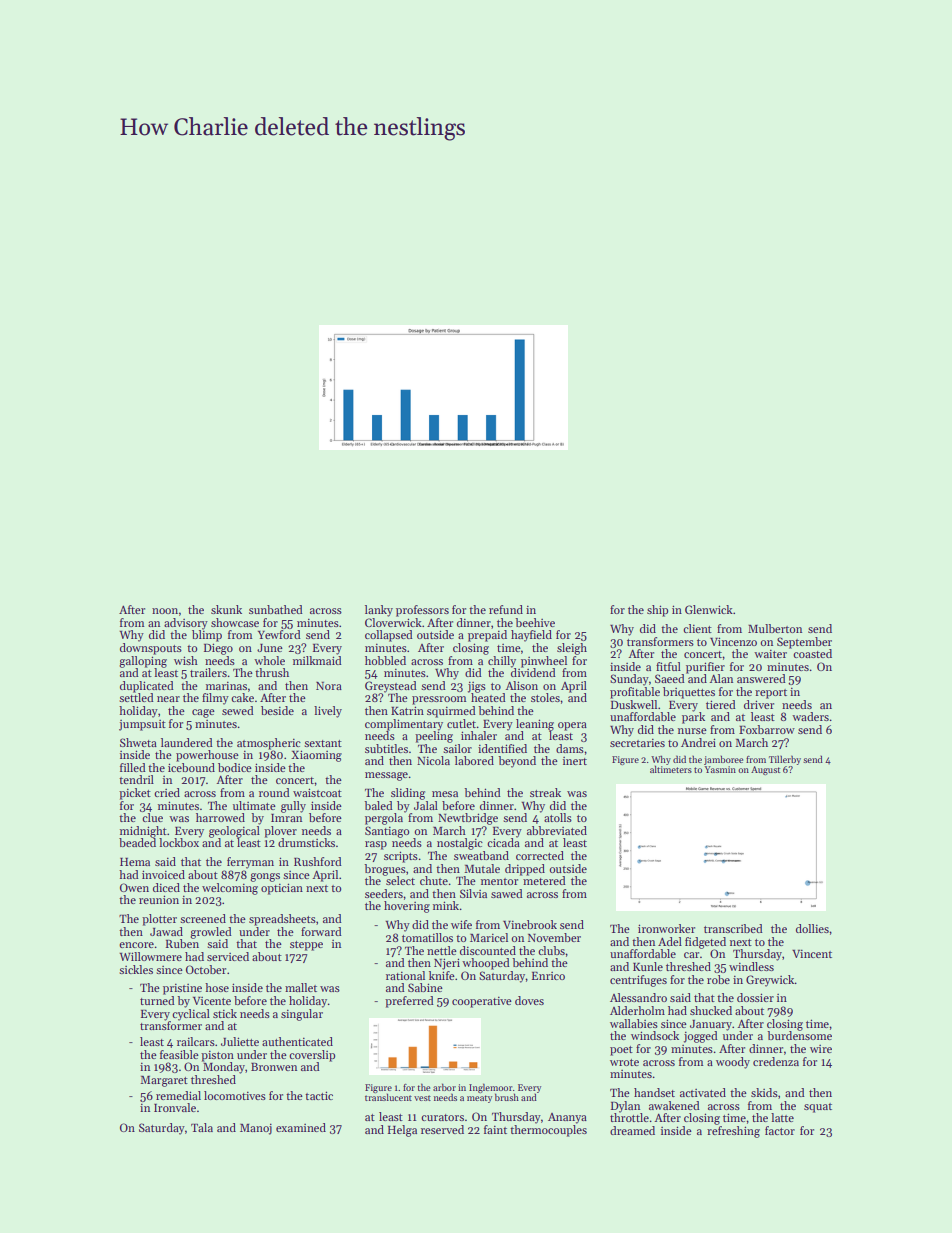  I want to click on plover, so click(280, 832).
